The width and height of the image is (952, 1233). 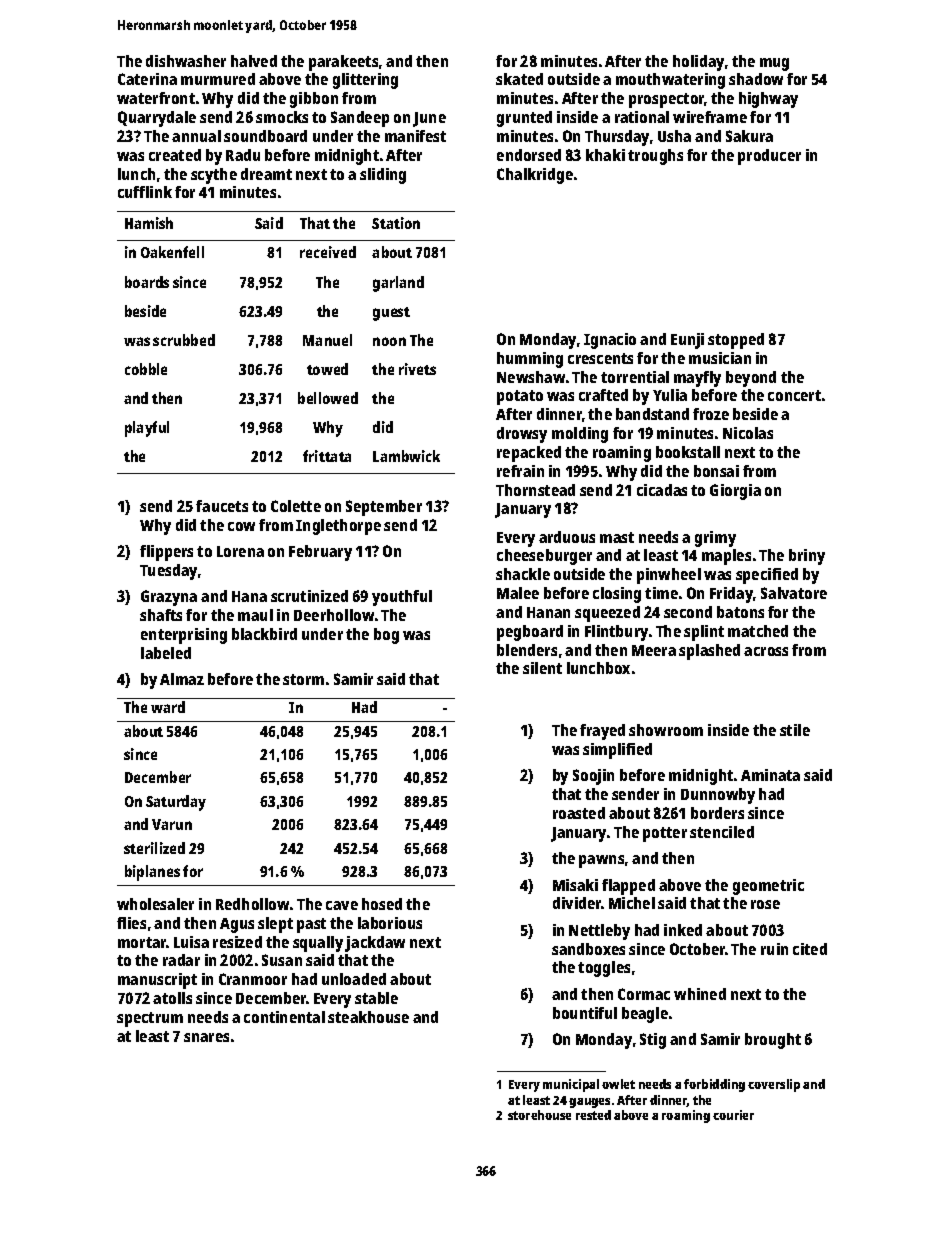 I want to click on frayed, so click(x=602, y=732).
